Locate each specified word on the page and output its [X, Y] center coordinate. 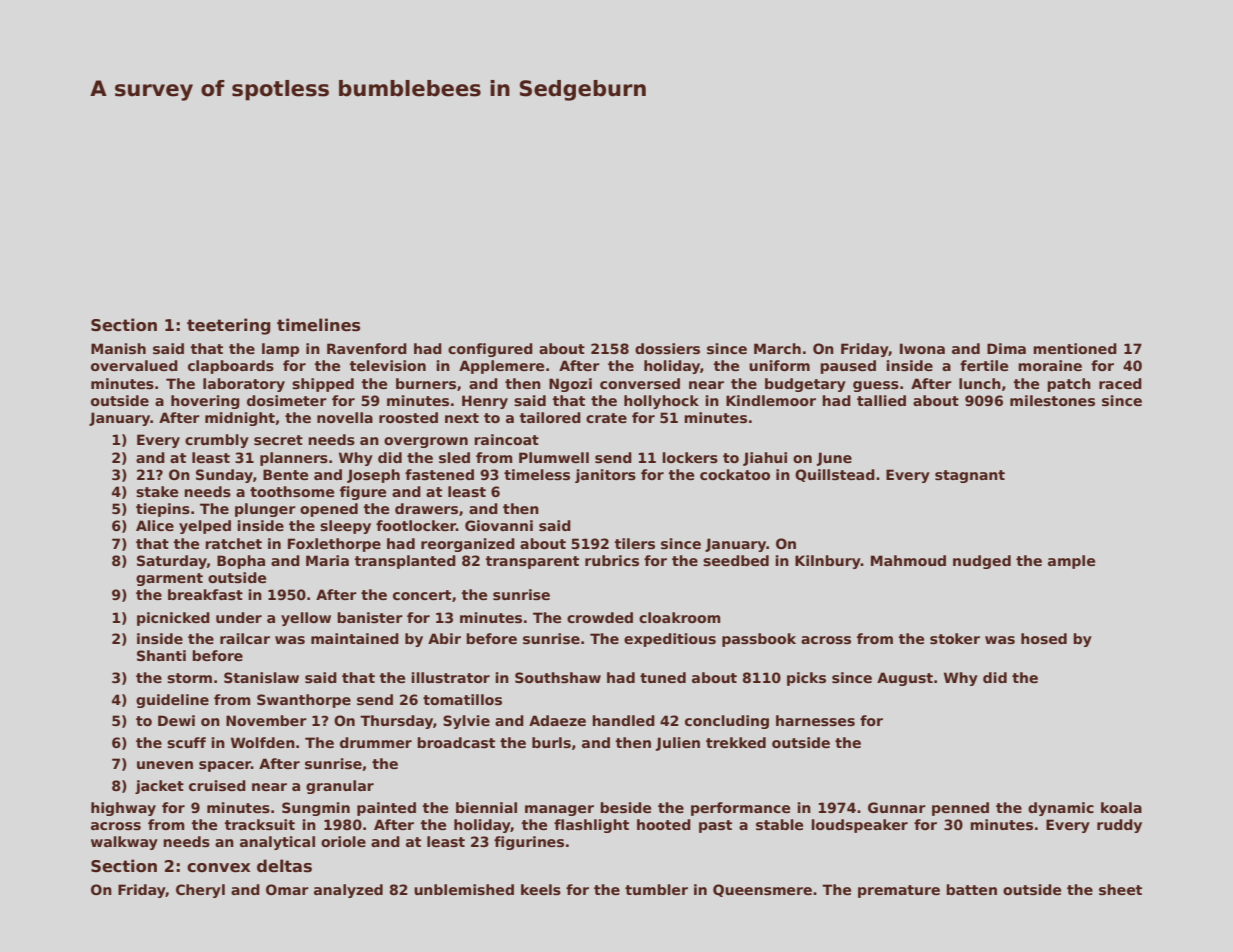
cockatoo [735, 474]
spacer [225, 766]
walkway [124, 843]
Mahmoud [908, 560]
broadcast [456, 742]
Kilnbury [828, 562]
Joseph [373, 476]
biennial [486, 807]
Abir [444, 638]
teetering [229, 326]
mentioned [1075, 348]
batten [971, 889]
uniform [779, 365]
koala [1121, 807]
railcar [245, 638]
